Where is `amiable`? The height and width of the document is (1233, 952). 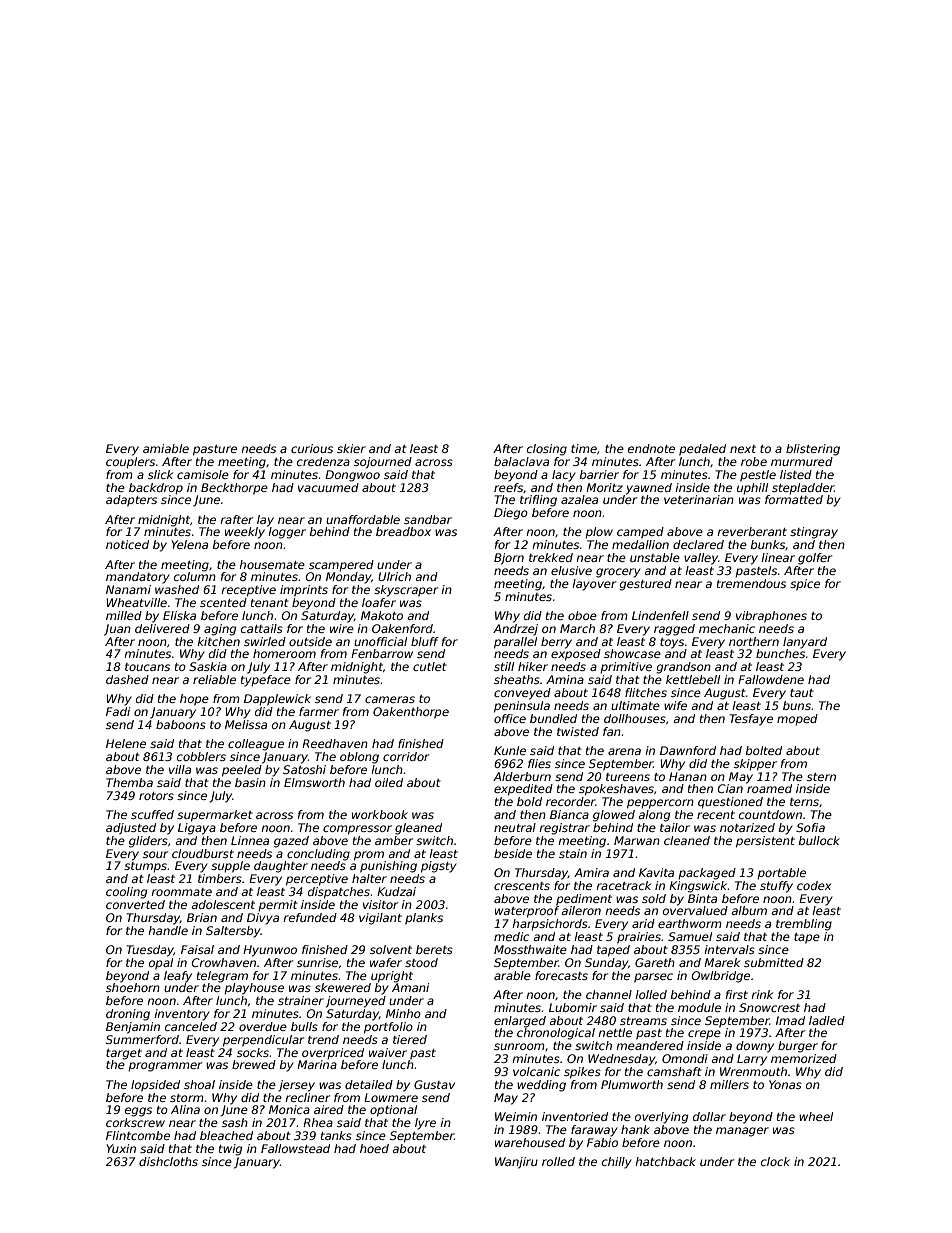 amiable is located at coordinates (166, 448).
